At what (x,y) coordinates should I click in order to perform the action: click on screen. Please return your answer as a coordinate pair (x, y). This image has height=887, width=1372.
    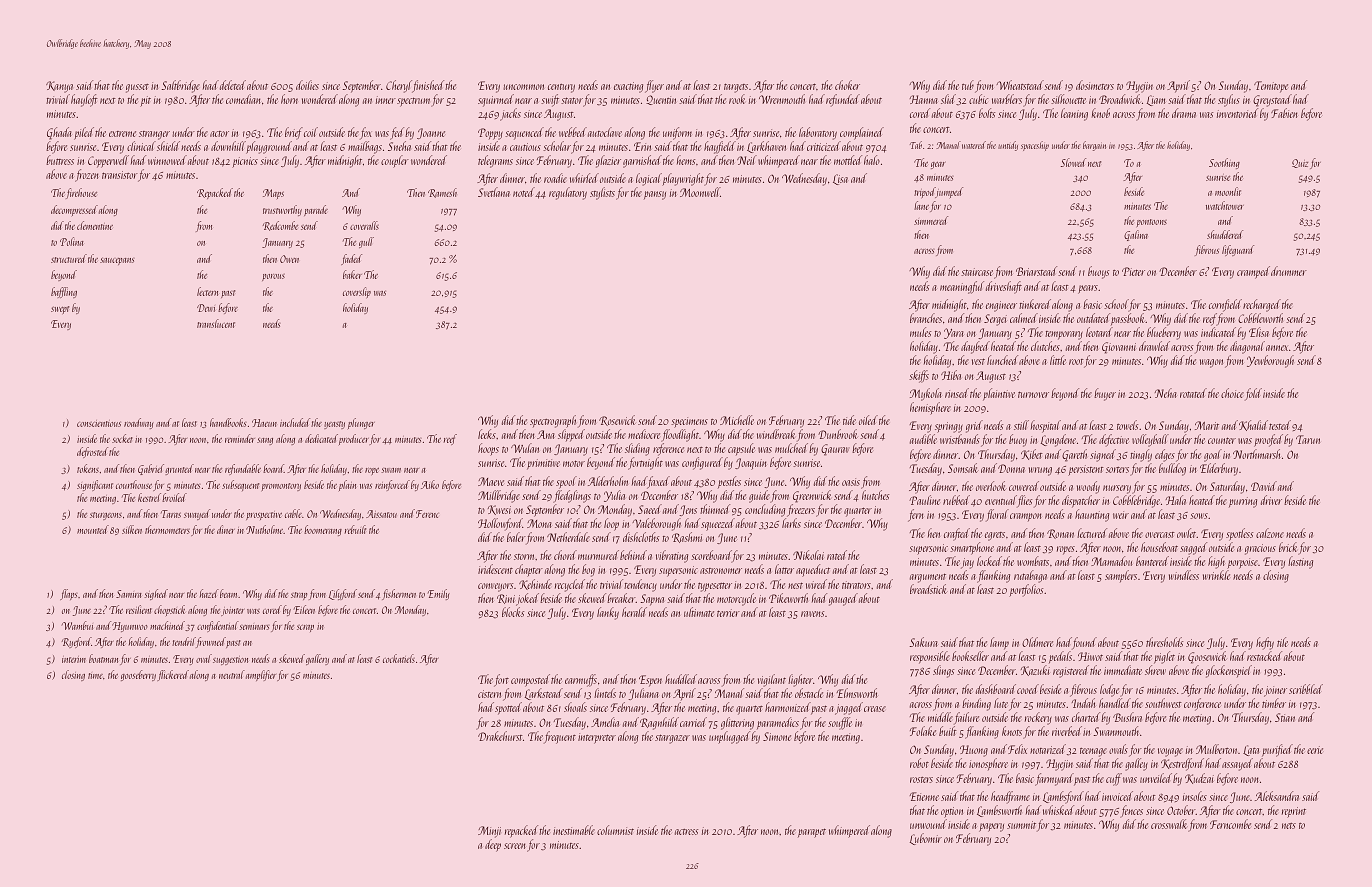
    Looking at the image, I should click on (514, 846).
